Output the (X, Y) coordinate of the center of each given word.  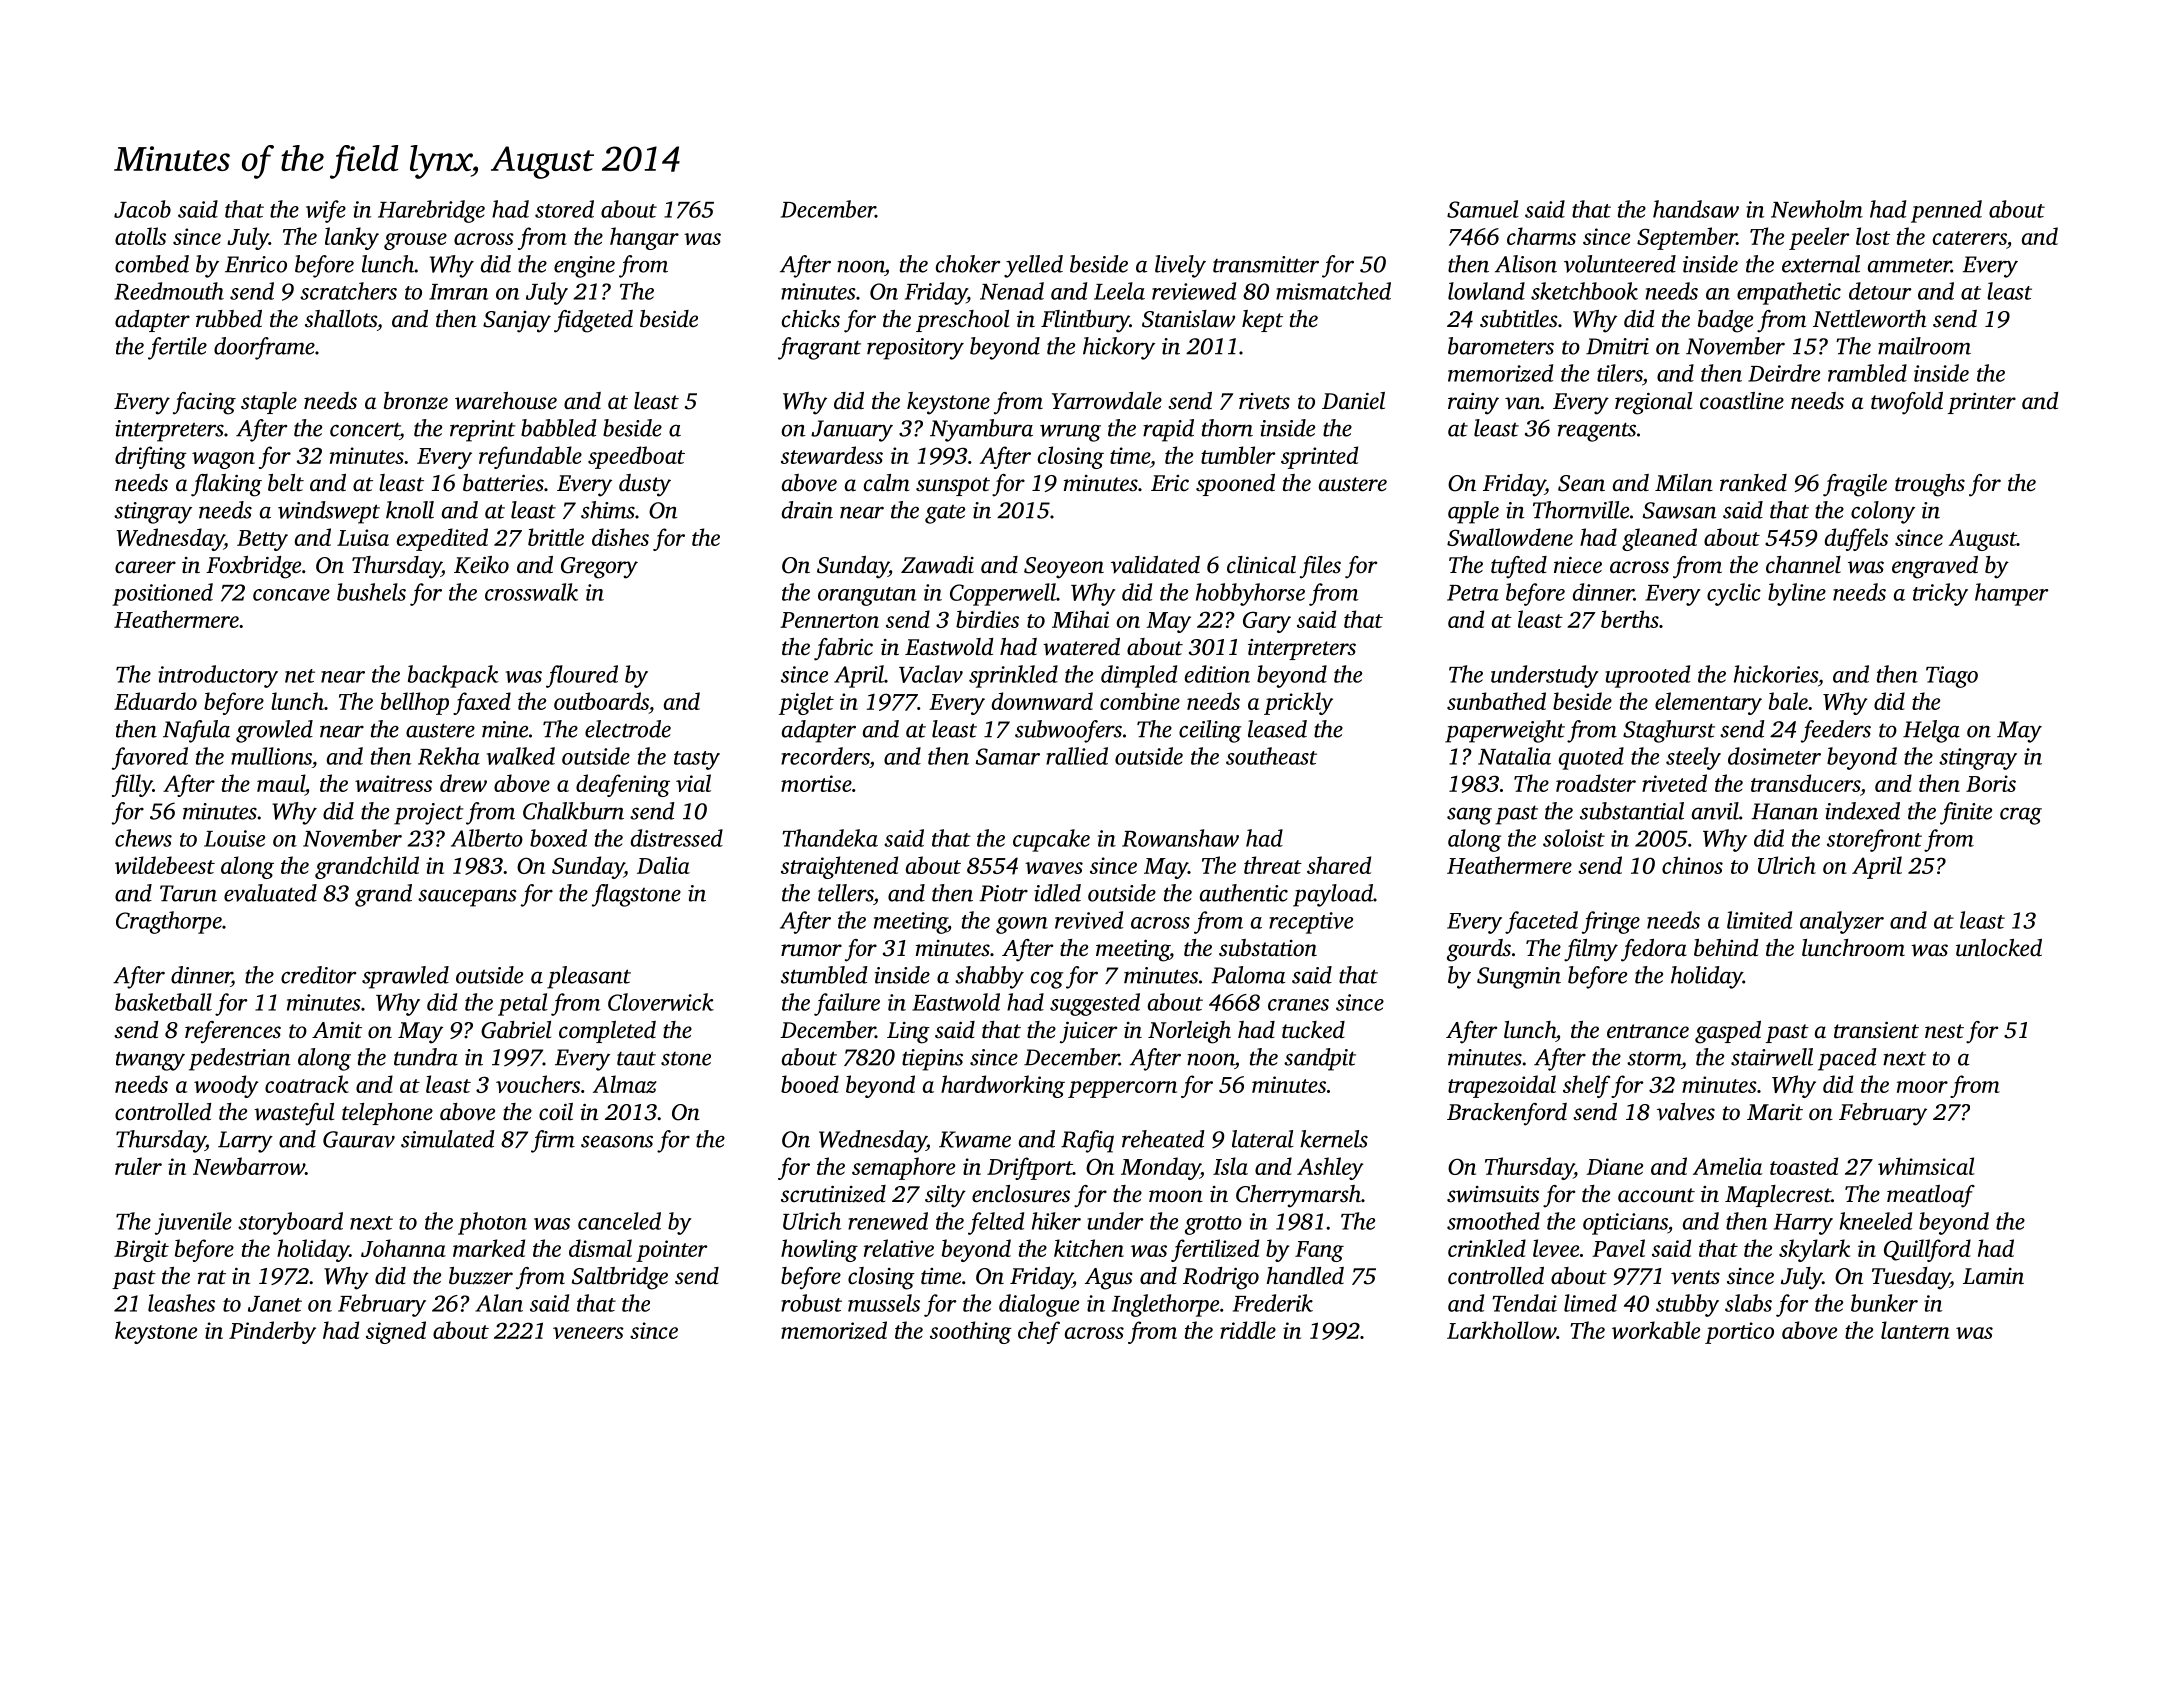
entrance (1648, 1031)
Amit (337, 1030)
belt (286, 483)
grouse (415, 241)
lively (1180, 266)
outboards (601, 701)
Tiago (1952, 677)
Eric (1170, 483)
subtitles (1518, 319)
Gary (1267, 622)
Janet (275, 1304)
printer (1982, 403)
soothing (971, 1332)
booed (810, 1084)
